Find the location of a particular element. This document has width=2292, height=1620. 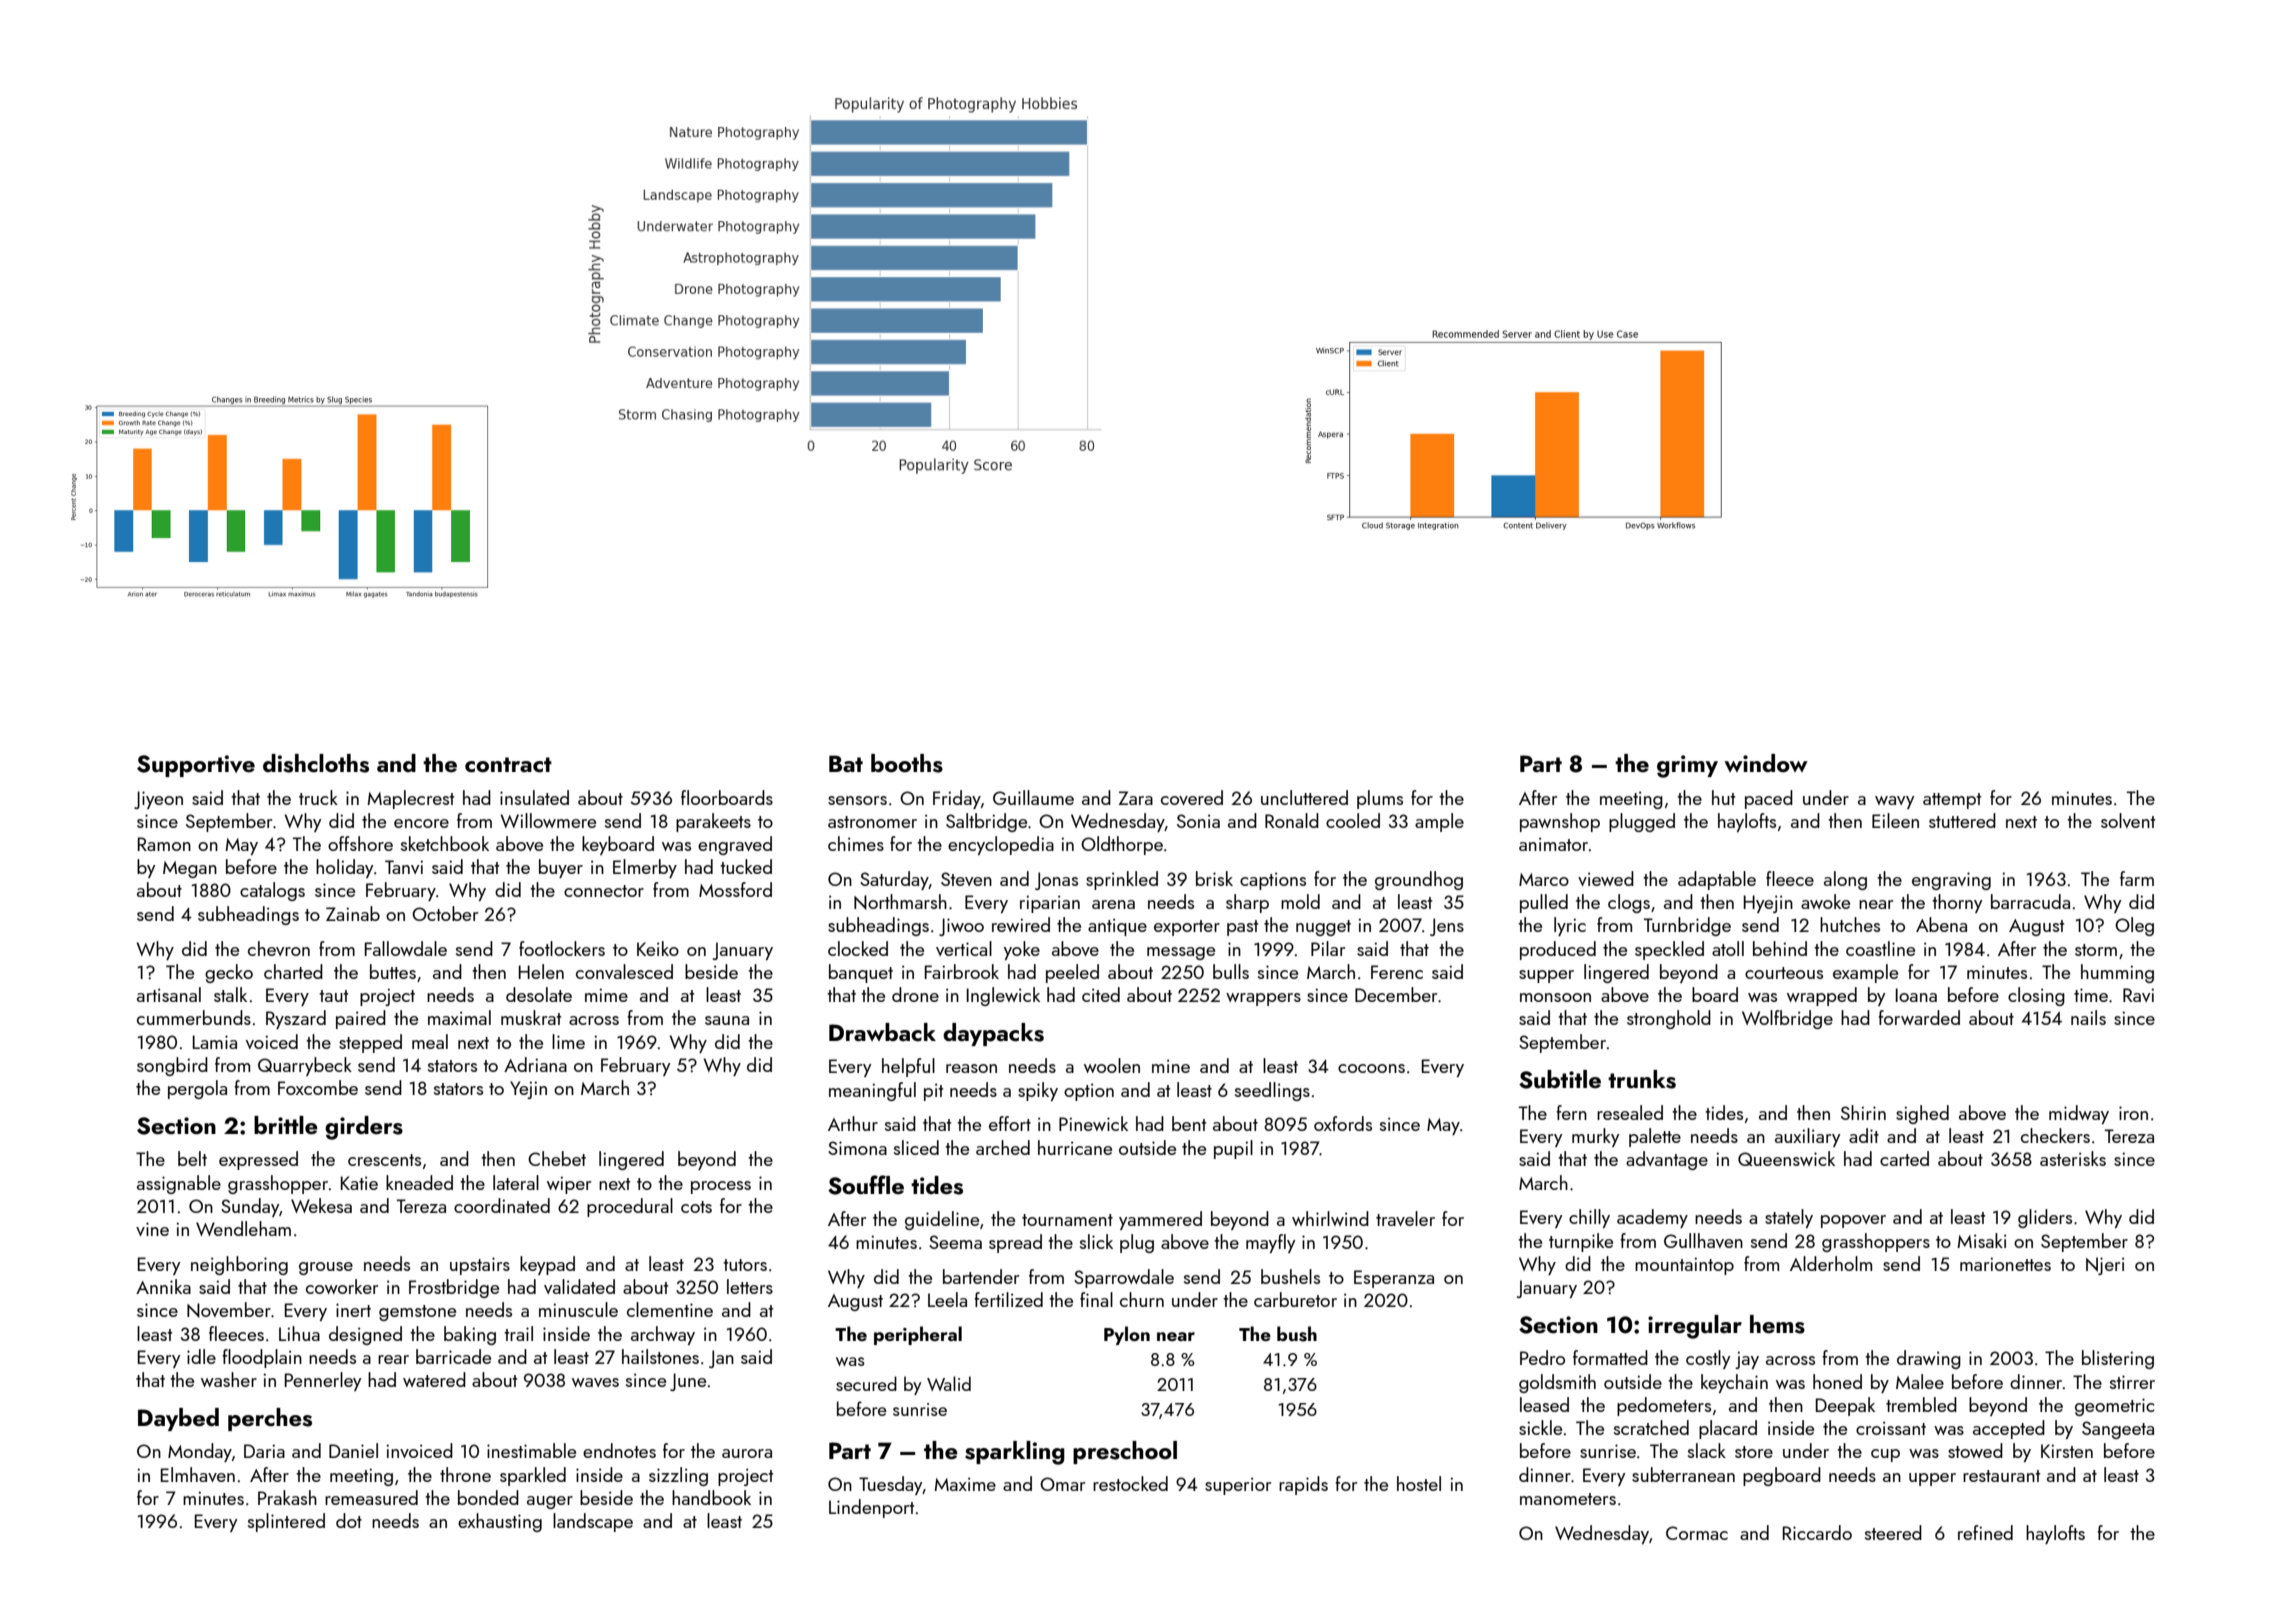

Oleg is located at coordinates (2134, 926).
